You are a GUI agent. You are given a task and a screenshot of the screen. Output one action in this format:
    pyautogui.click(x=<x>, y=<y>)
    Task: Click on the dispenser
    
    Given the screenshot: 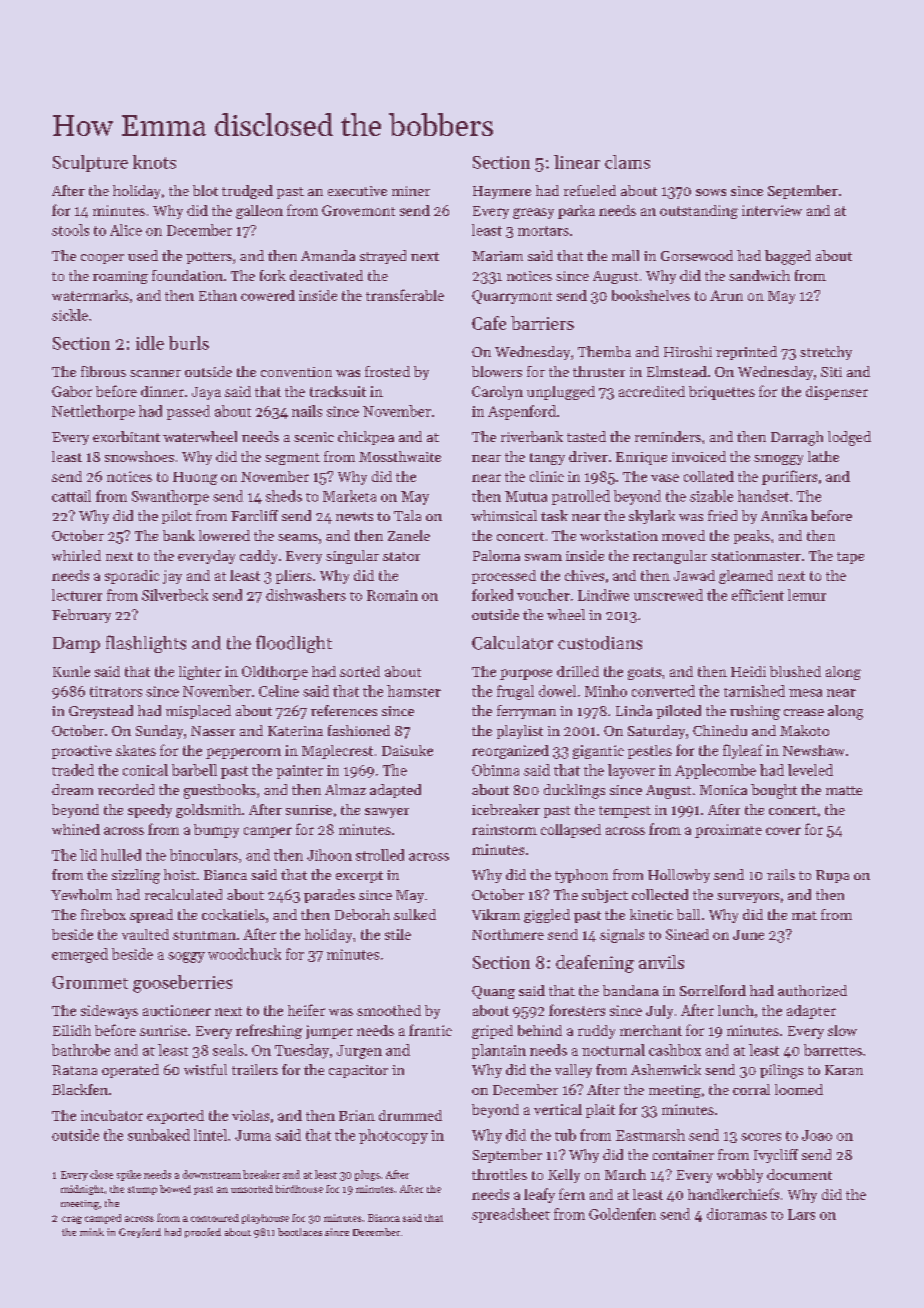 What is the action you would take?
    pyautogui.click(x=837, y=393)
